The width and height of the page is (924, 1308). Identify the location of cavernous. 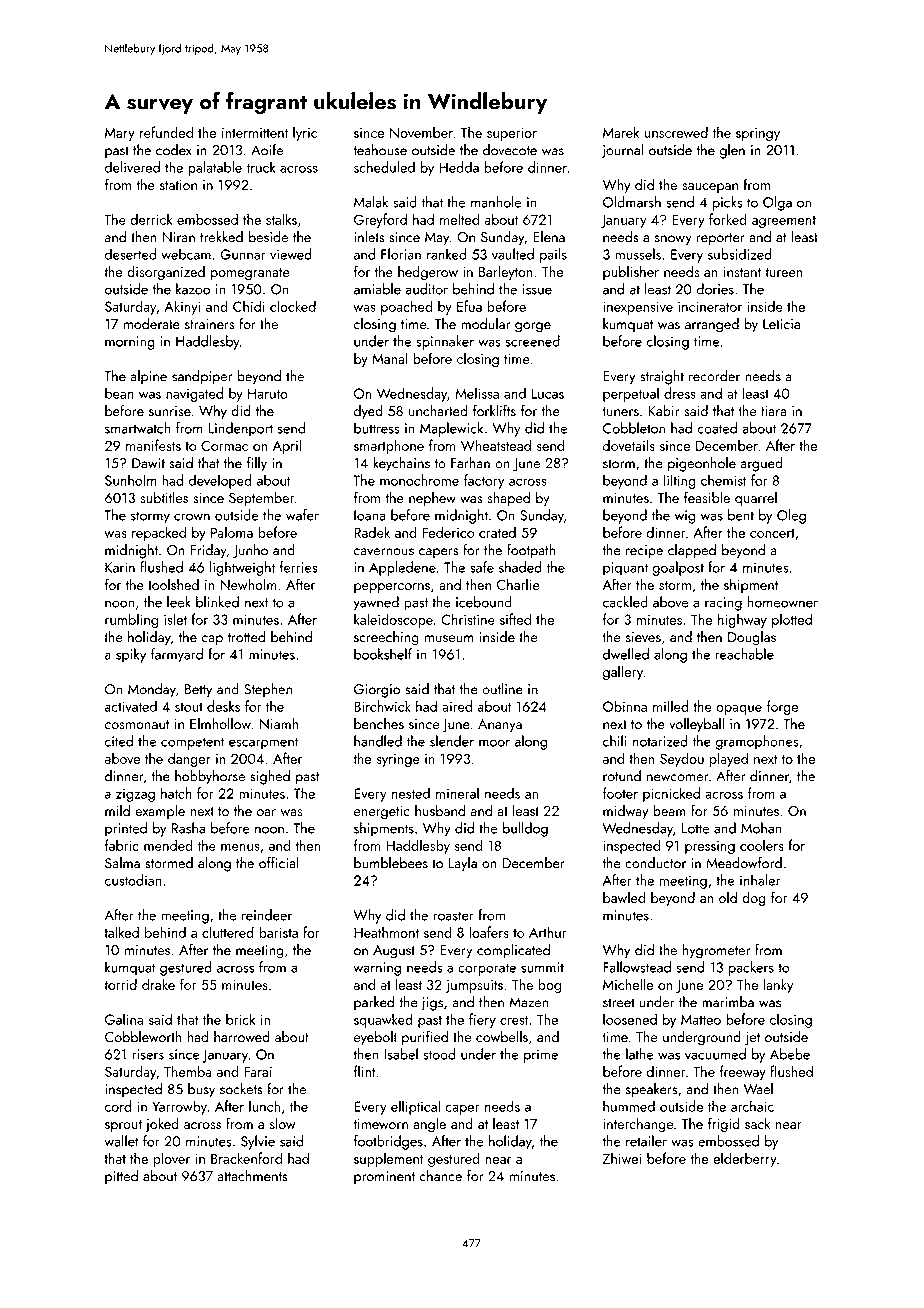
(384, 552).
